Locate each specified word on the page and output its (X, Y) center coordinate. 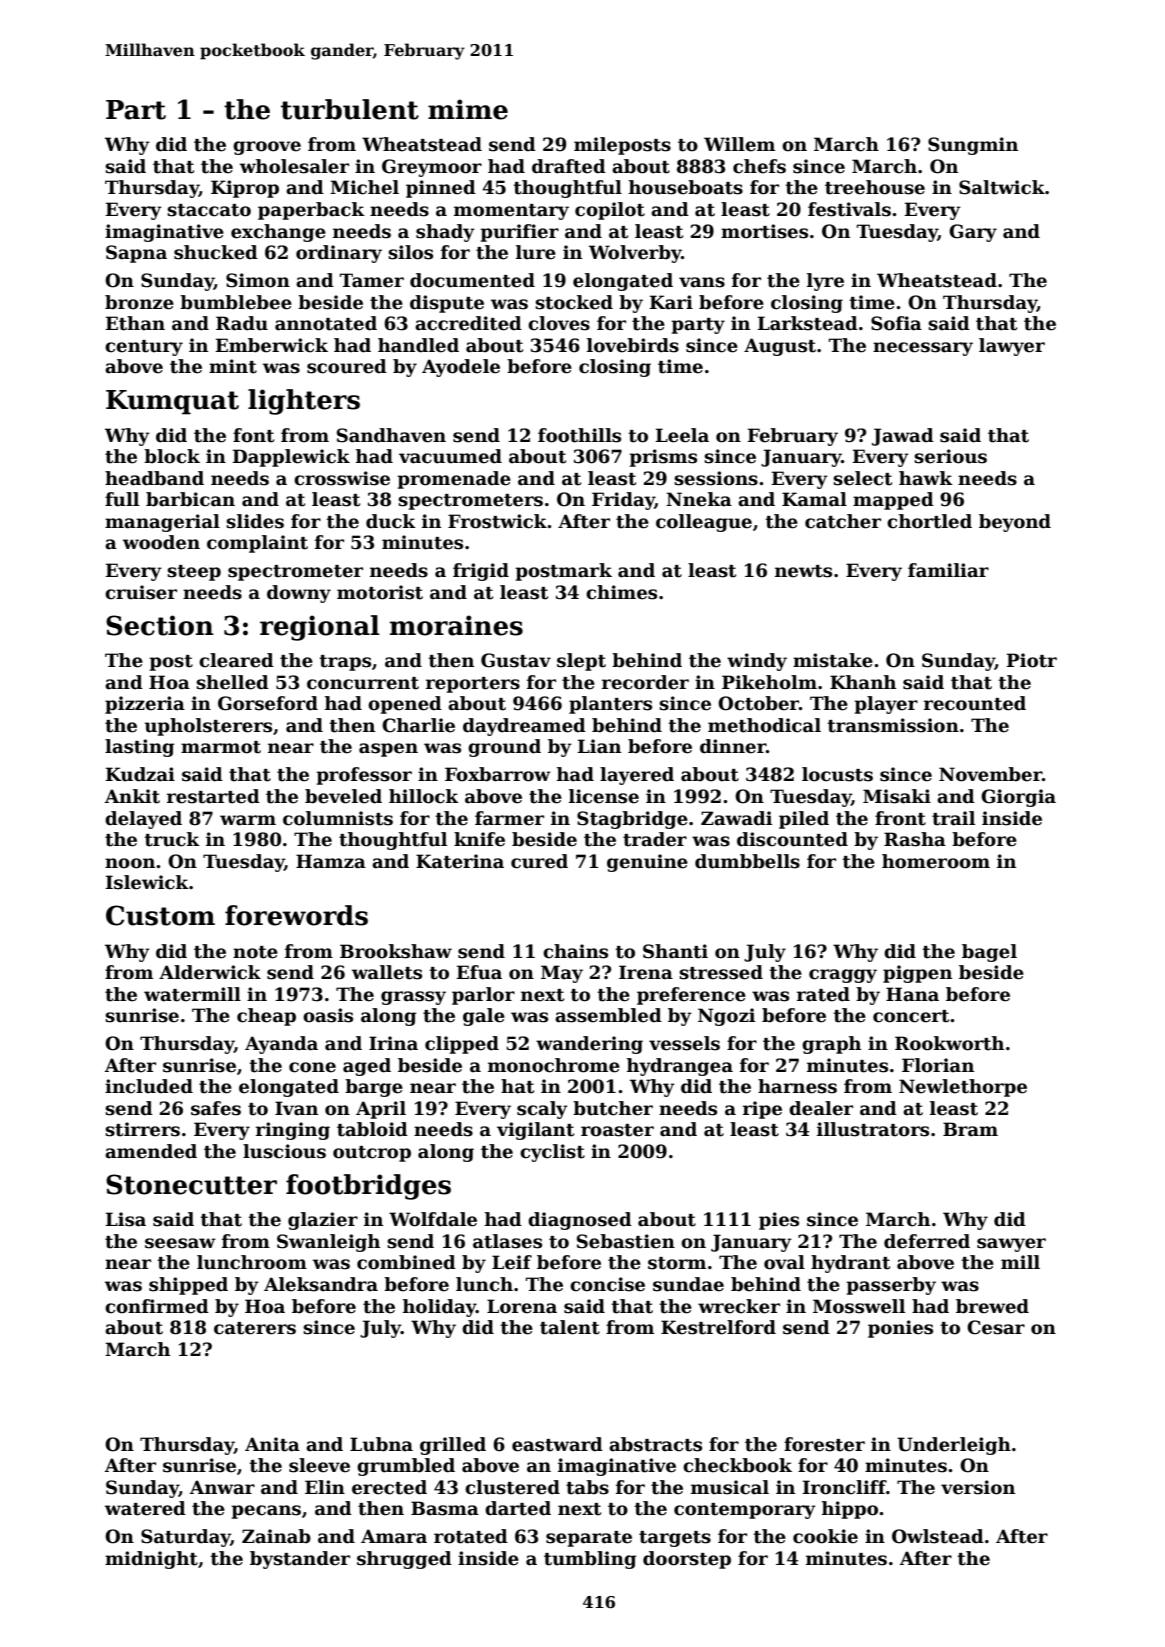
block (172, 456)
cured (539, 861)
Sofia (896, 323)
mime (468, 109)
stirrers (142, 1129)
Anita (272, 1444)
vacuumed (450, 456)
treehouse (875, 187)
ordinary (339, 254)
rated (823, 994)
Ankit (132, 796)
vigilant (535, 1131)
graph (831, 1045)
